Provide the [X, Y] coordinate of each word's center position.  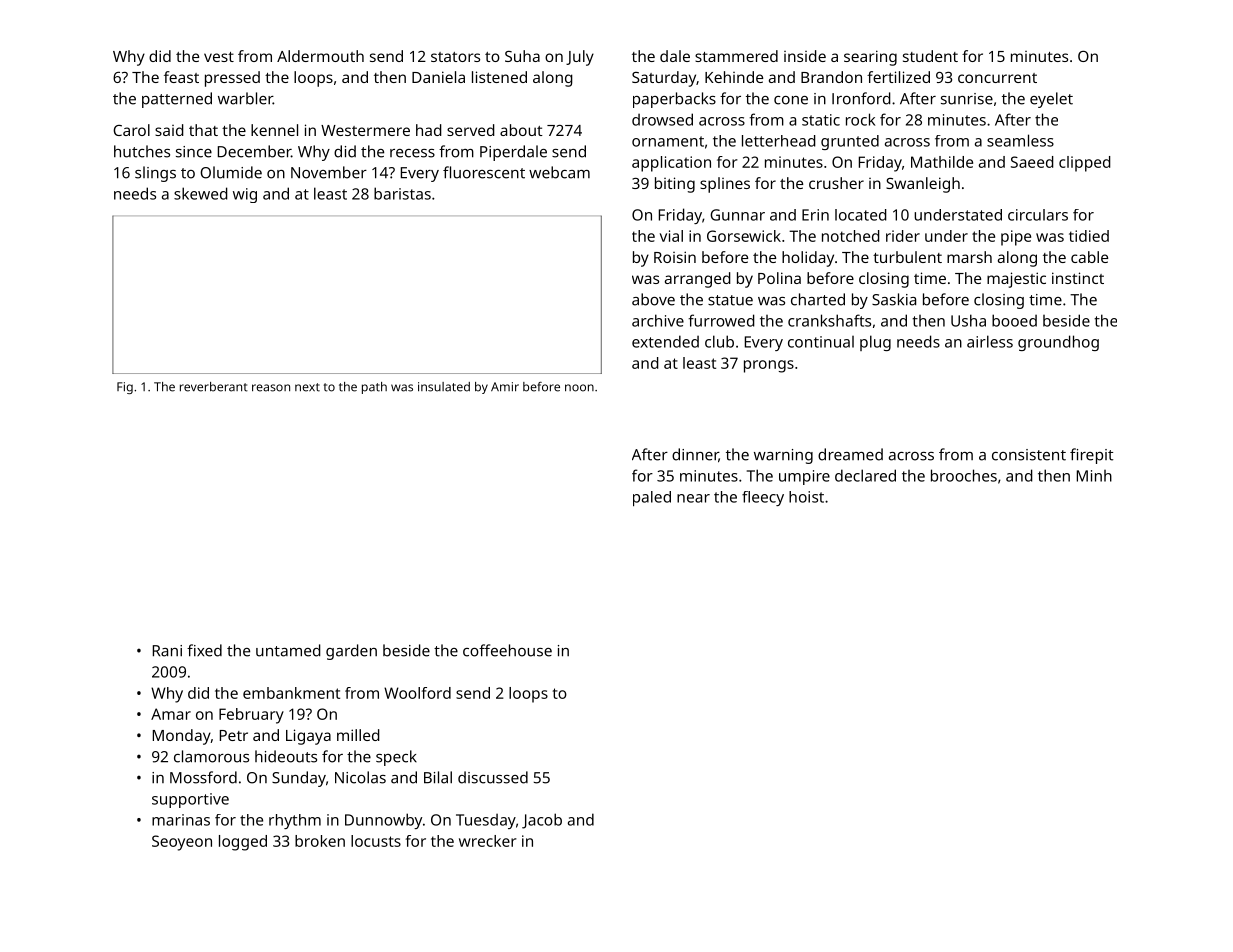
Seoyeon [182, 843]
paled [652, 498]
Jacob [542, 821]
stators [455, 57]
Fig [125, 388]
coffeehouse [507, 650]
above [653, 299]
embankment [291, 693]
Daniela [438, 77]
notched [851, 236]
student [930, 56]
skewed [201, 193]
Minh [1094, 476]
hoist [806, 497]
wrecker [488, 841]
